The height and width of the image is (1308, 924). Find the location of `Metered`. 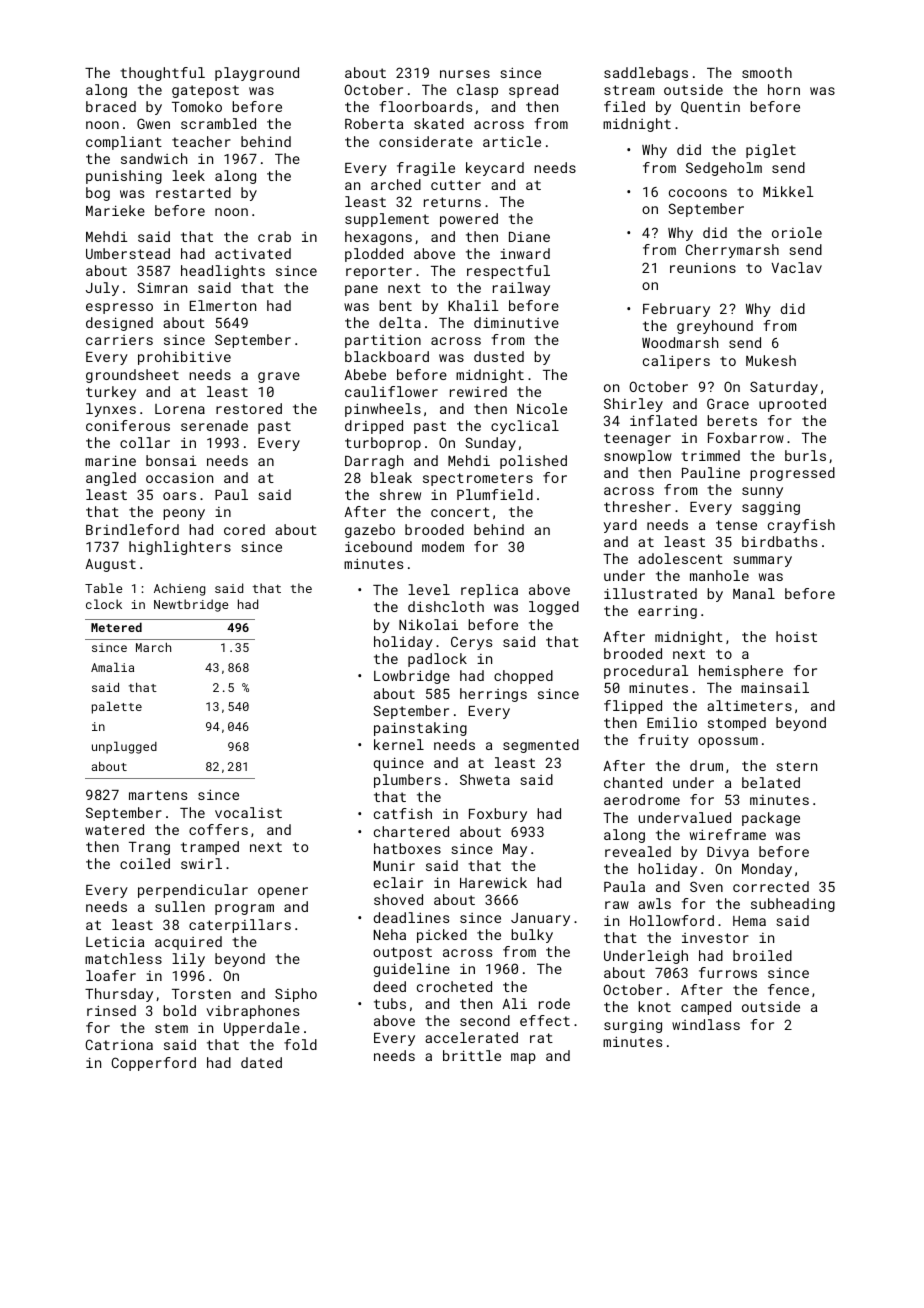

Metered is located at coordinates (116, 627).
